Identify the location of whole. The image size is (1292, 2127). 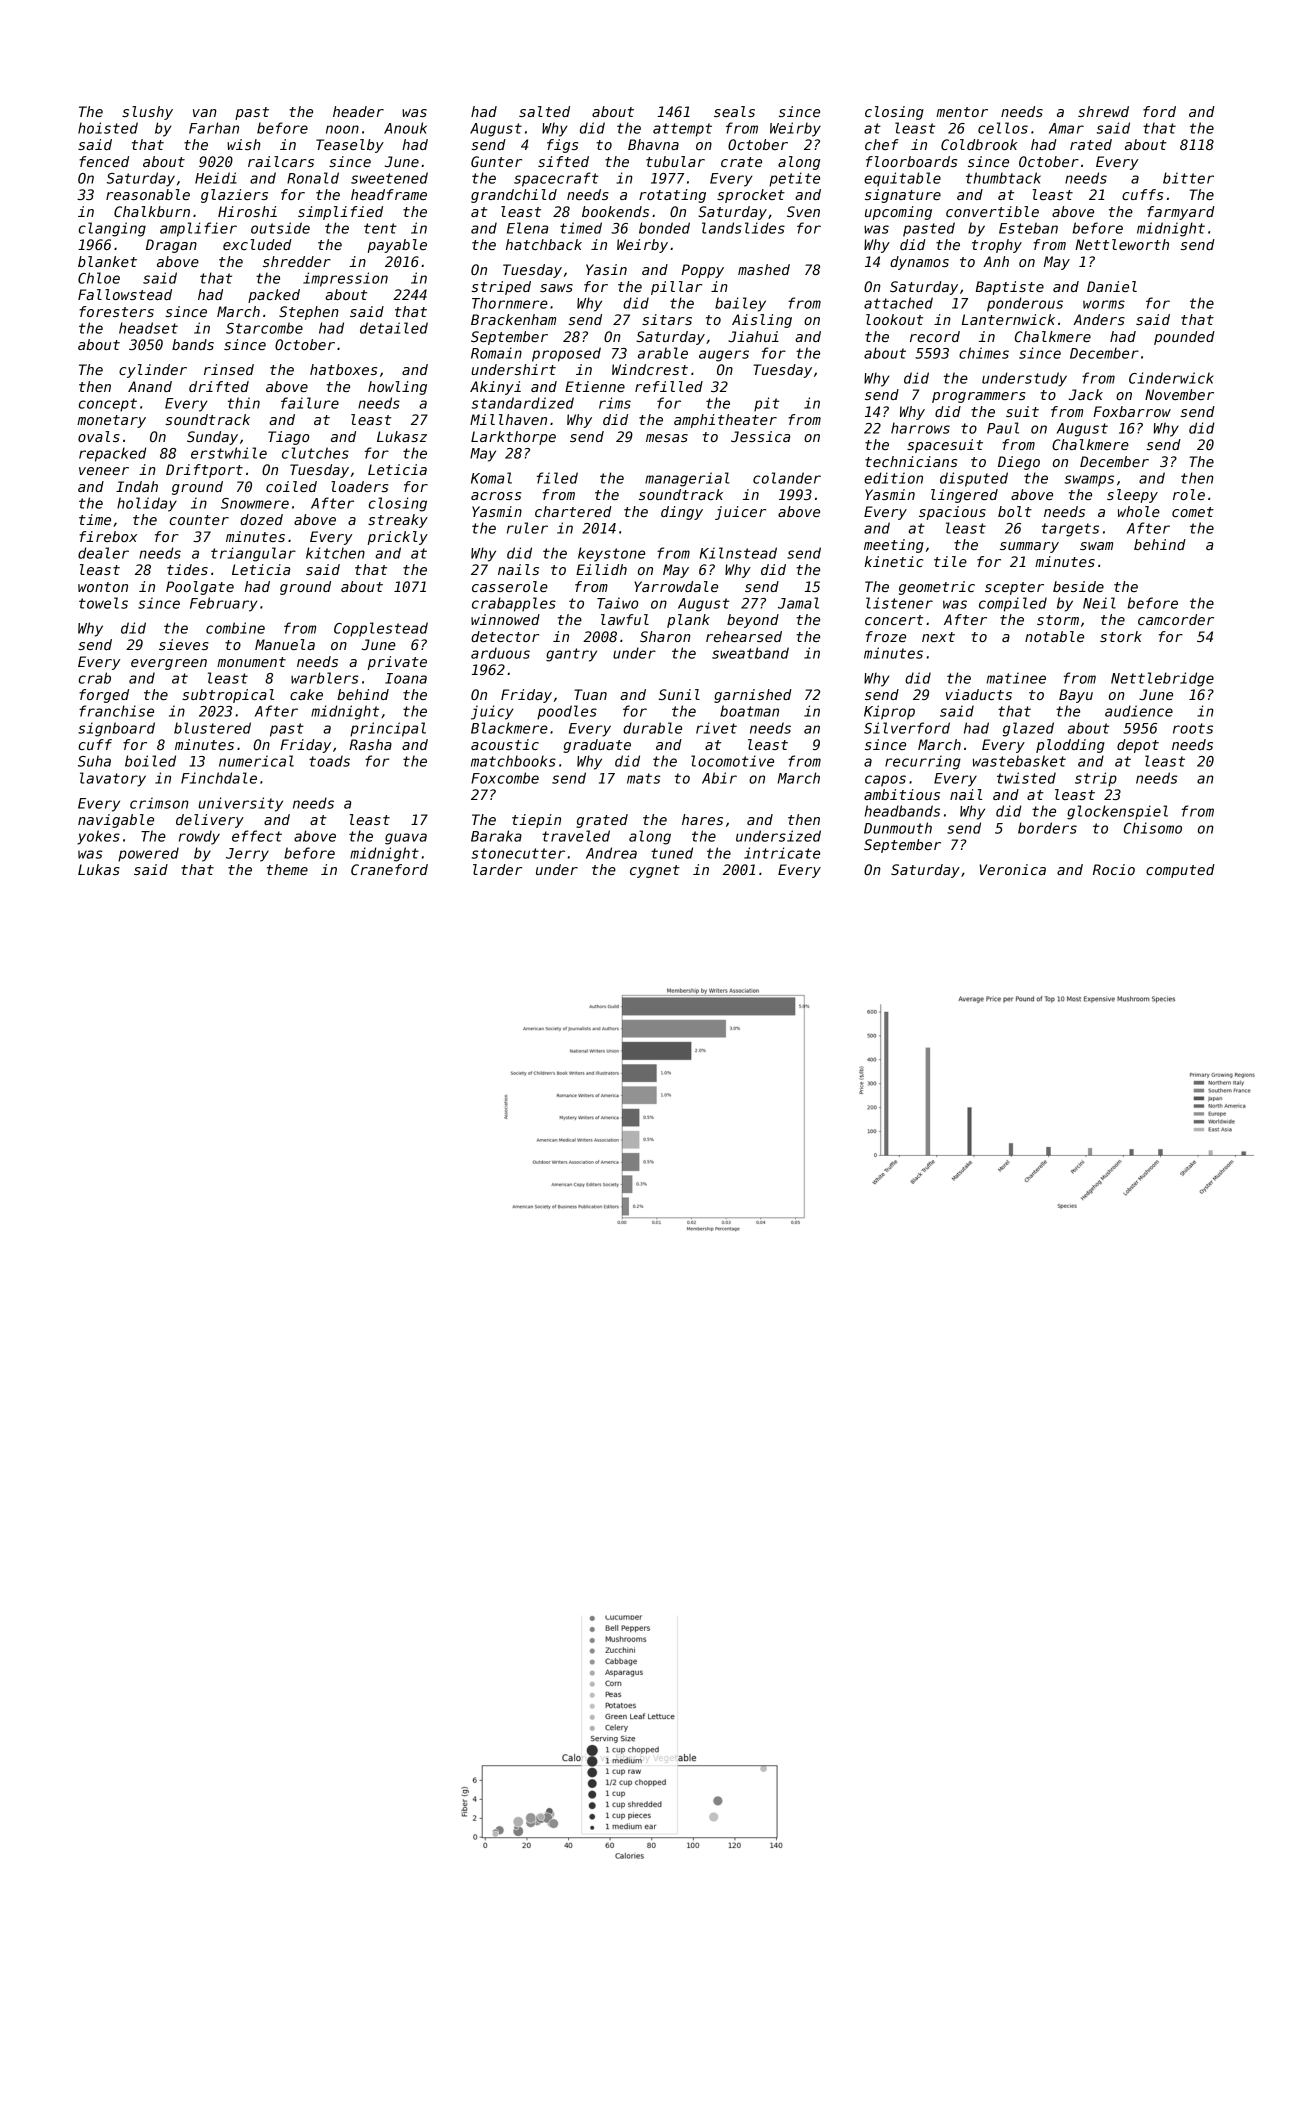
(1139, 511).
